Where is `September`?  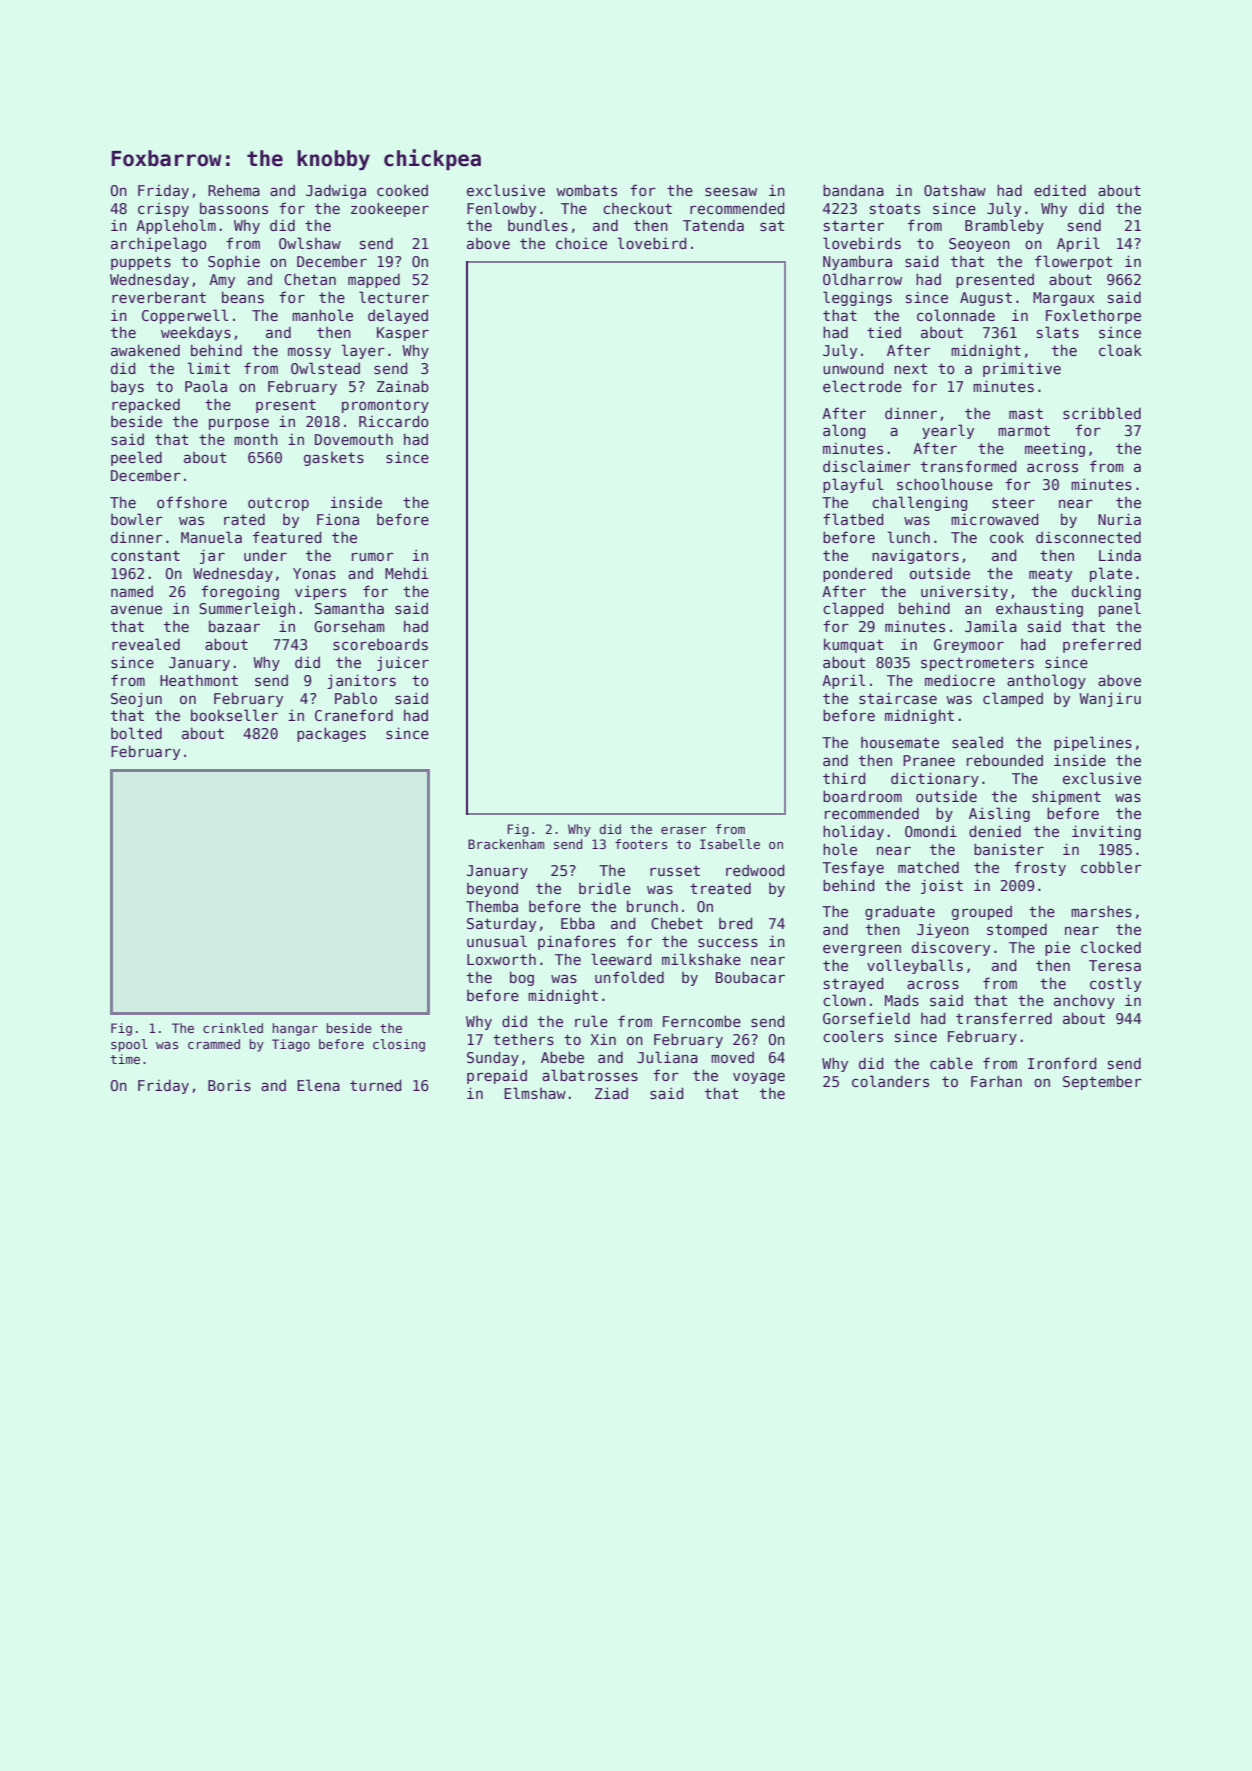 September is located at coordinates (1102, 1082).
